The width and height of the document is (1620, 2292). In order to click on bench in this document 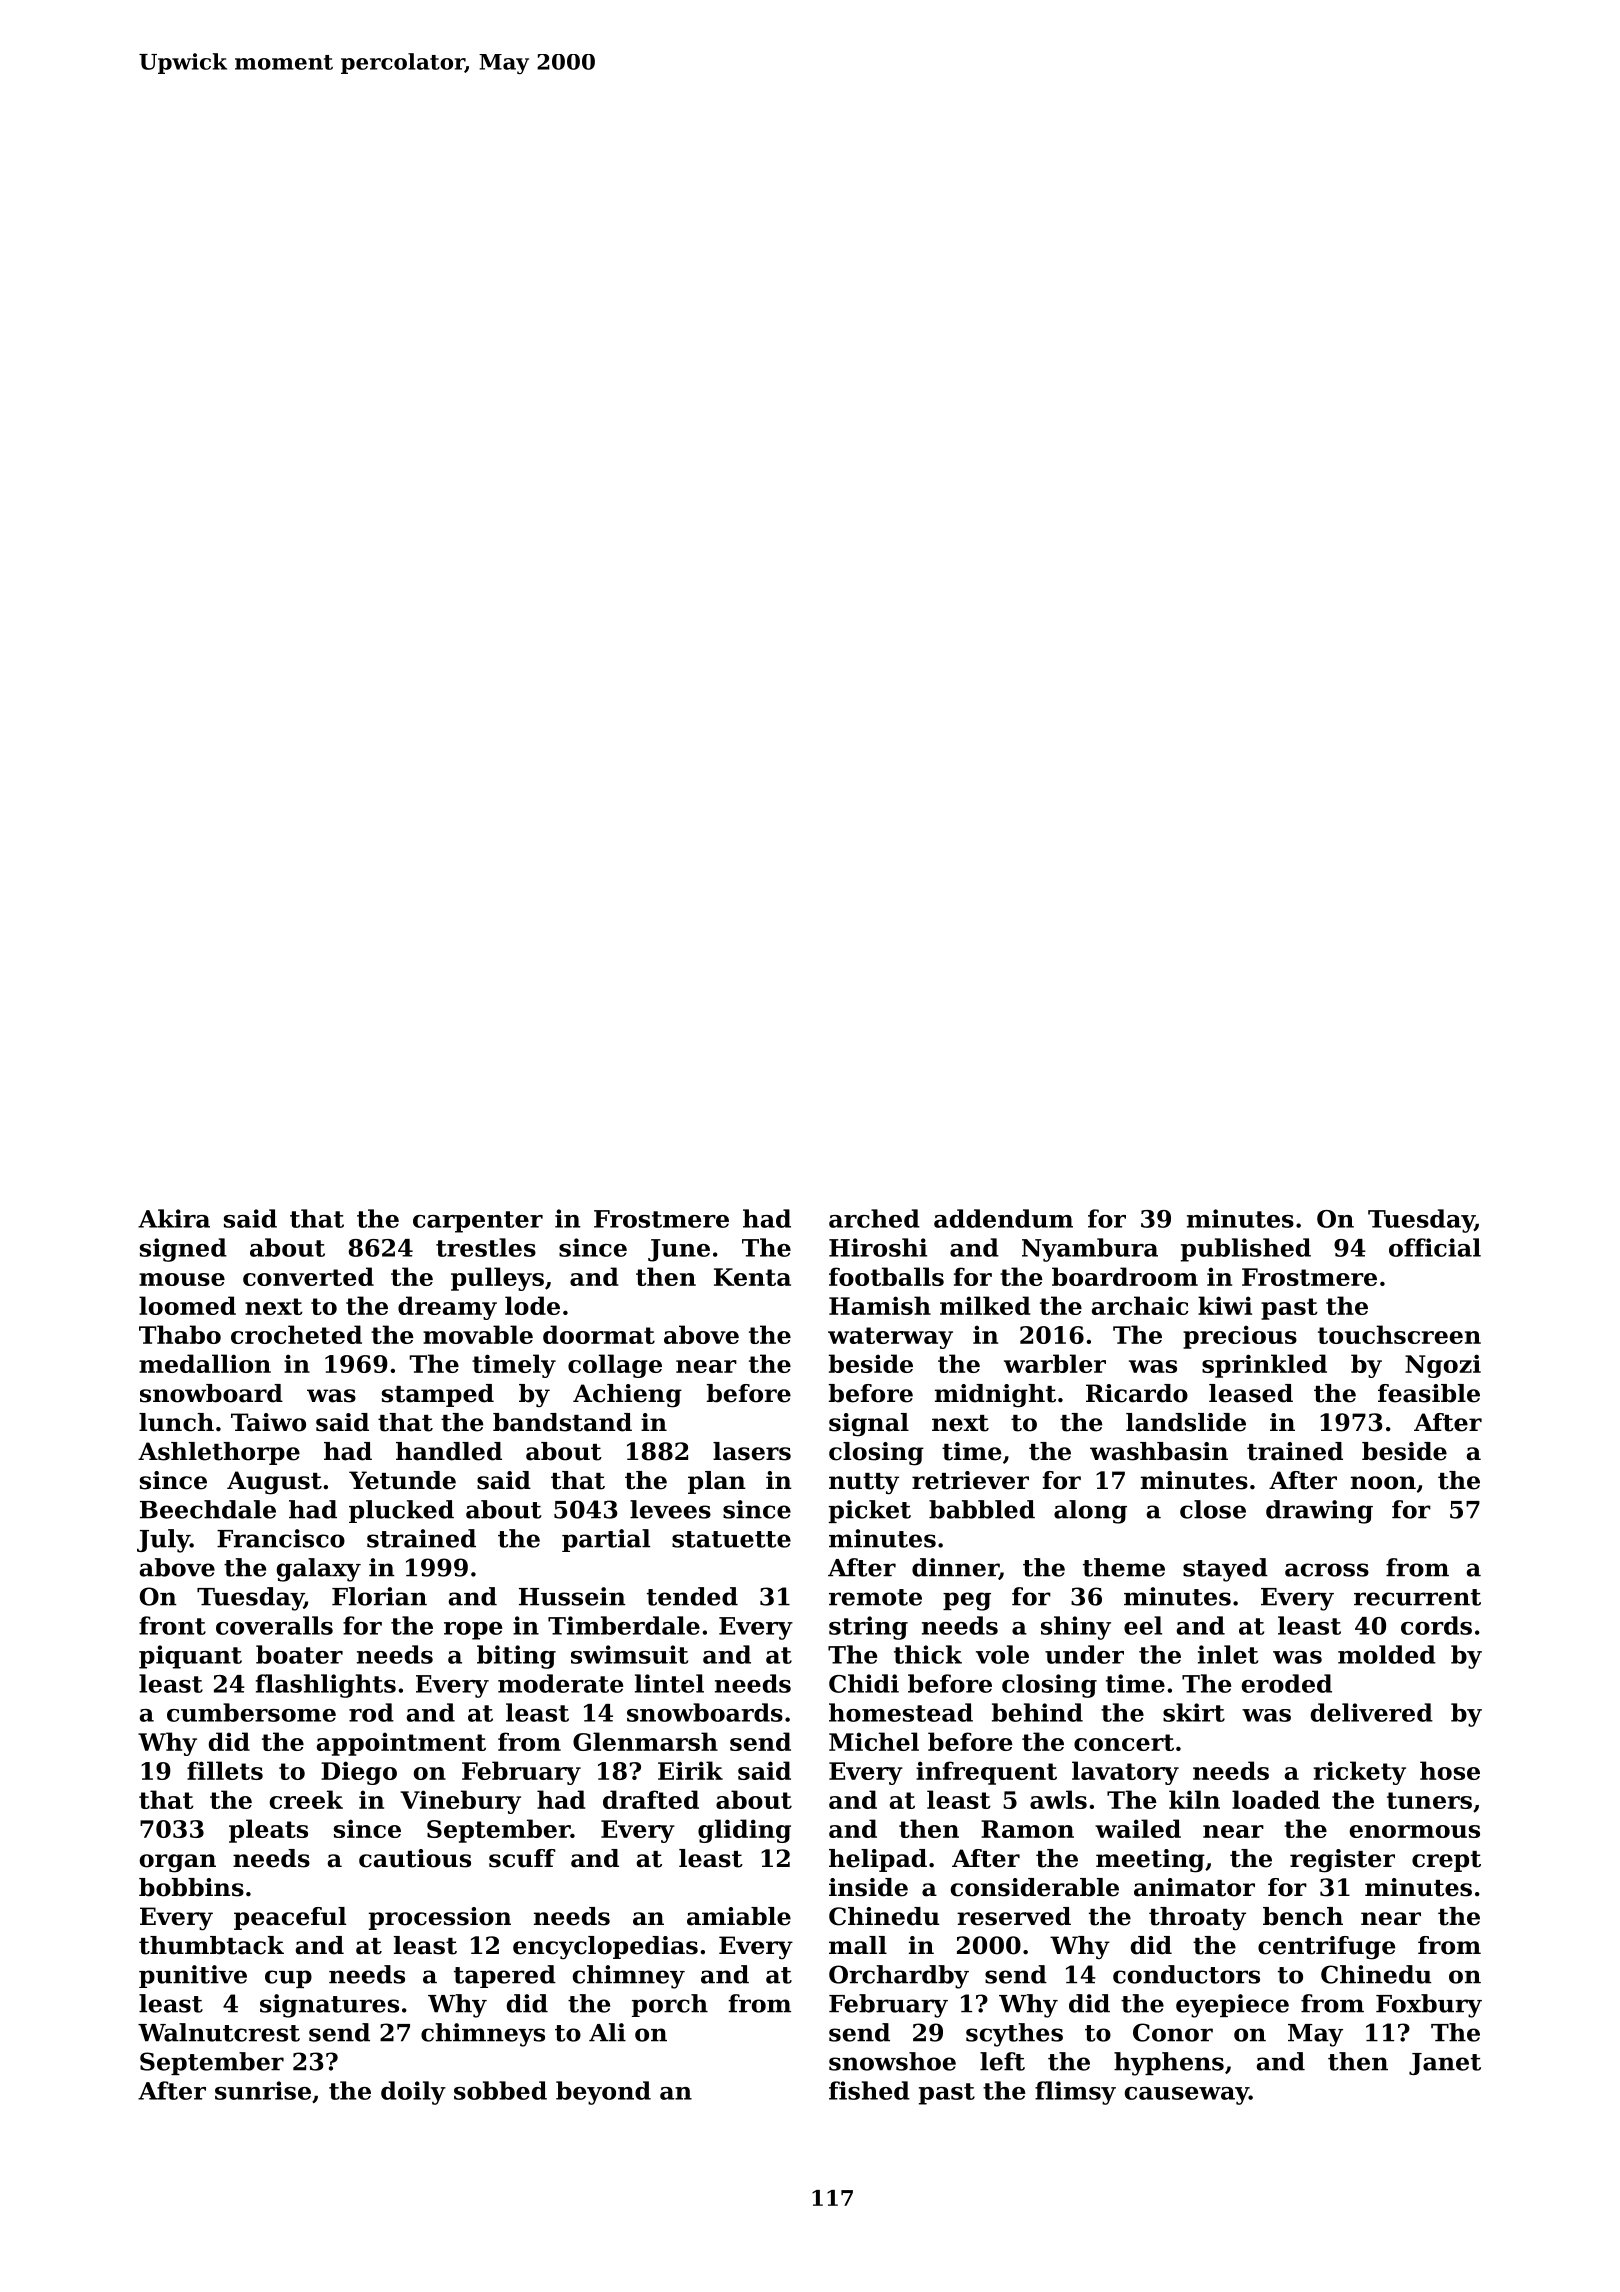, I will do `click(1303, 1916)`.
